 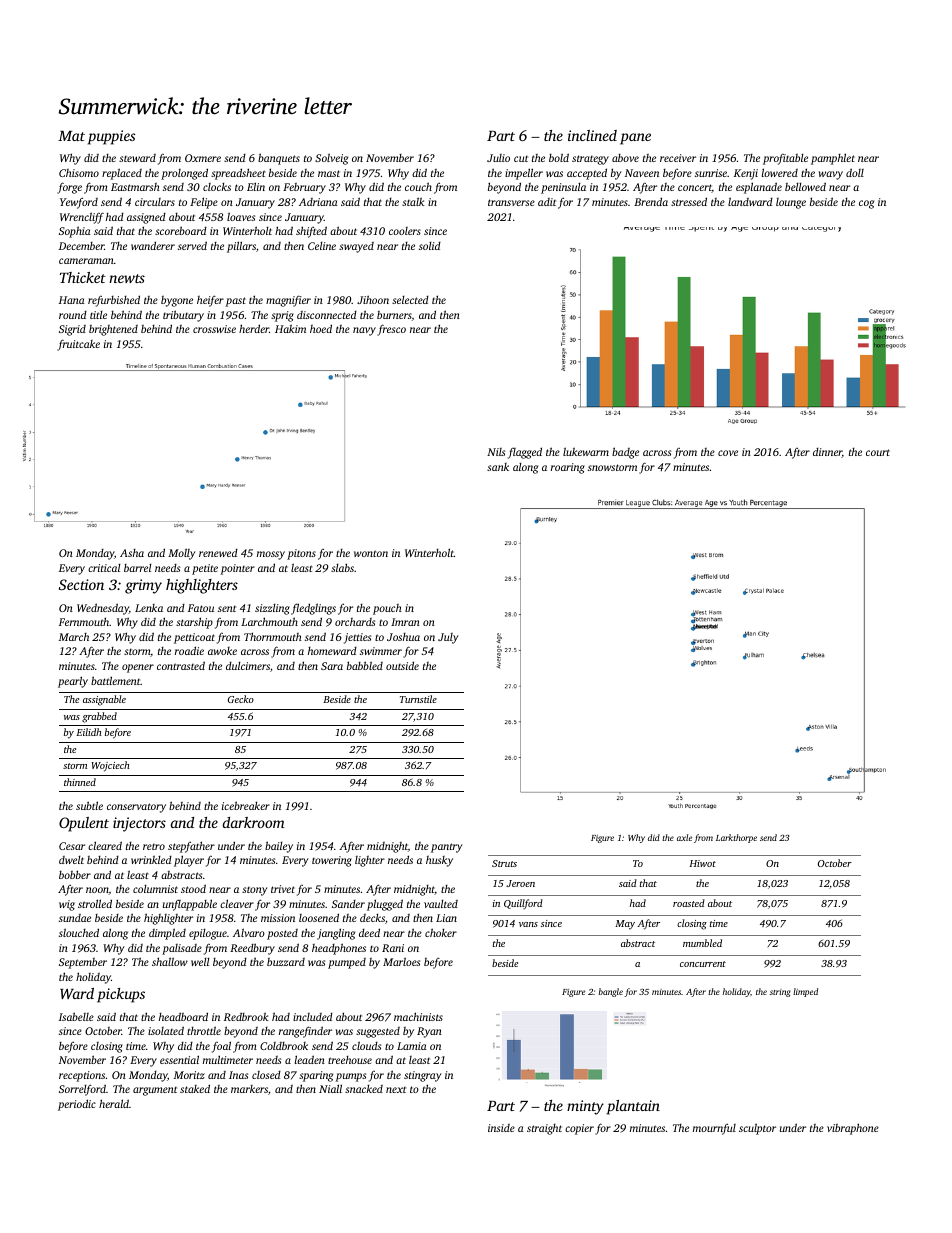 What do you see at coordinates (805, 992) in the document?
I see `limped` at bounding box center [805, 992].
